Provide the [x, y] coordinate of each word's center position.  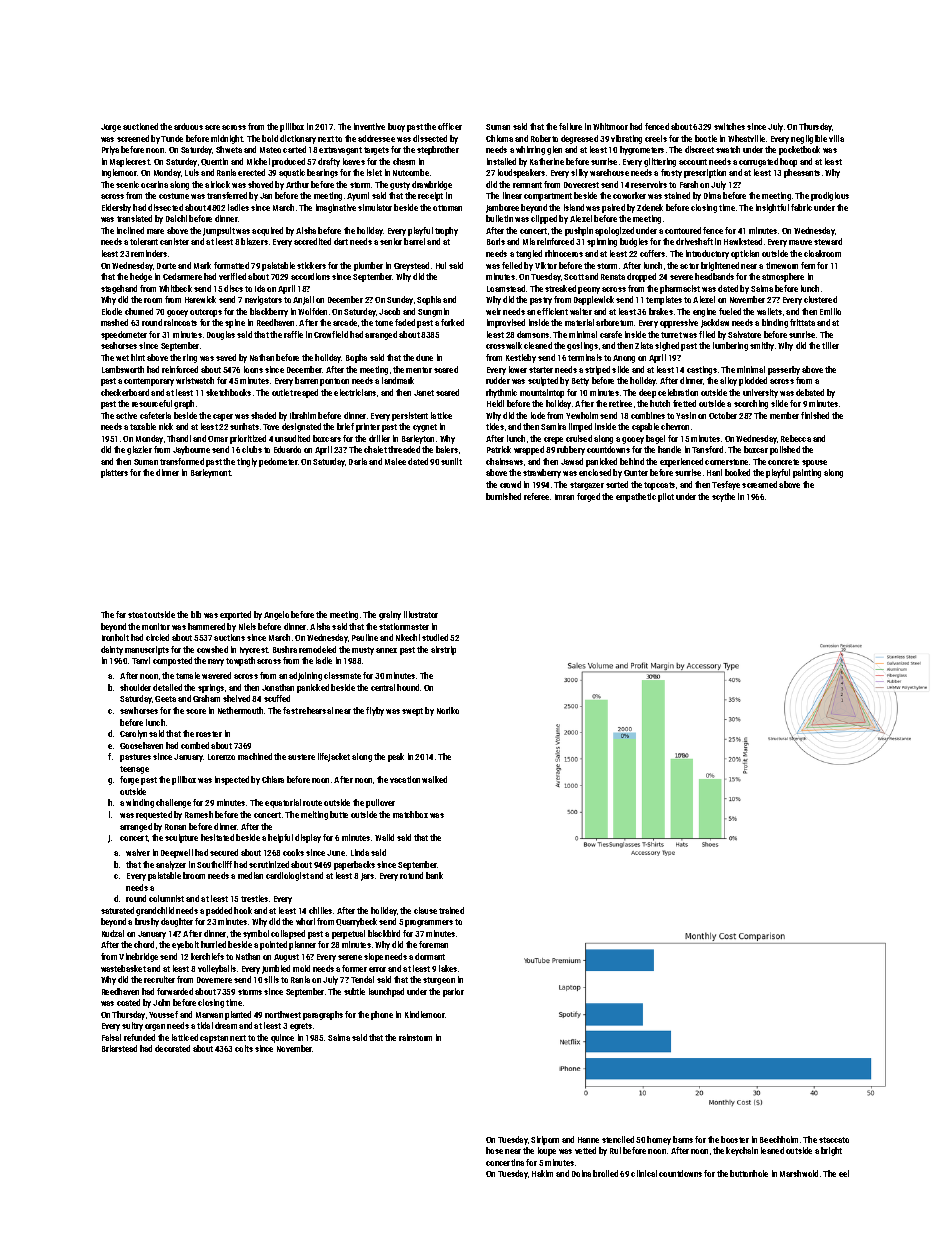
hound [408, 687]
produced [288, 162]
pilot [666, 497]
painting [807, 473]
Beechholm [779, 1139]
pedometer [278, 462]
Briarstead [119, 1048]
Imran [564, 497]
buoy [396, 127]
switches [729, 126]
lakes [448, 968]
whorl [305, 921]
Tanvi [141, 660]
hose [494, 1150]
